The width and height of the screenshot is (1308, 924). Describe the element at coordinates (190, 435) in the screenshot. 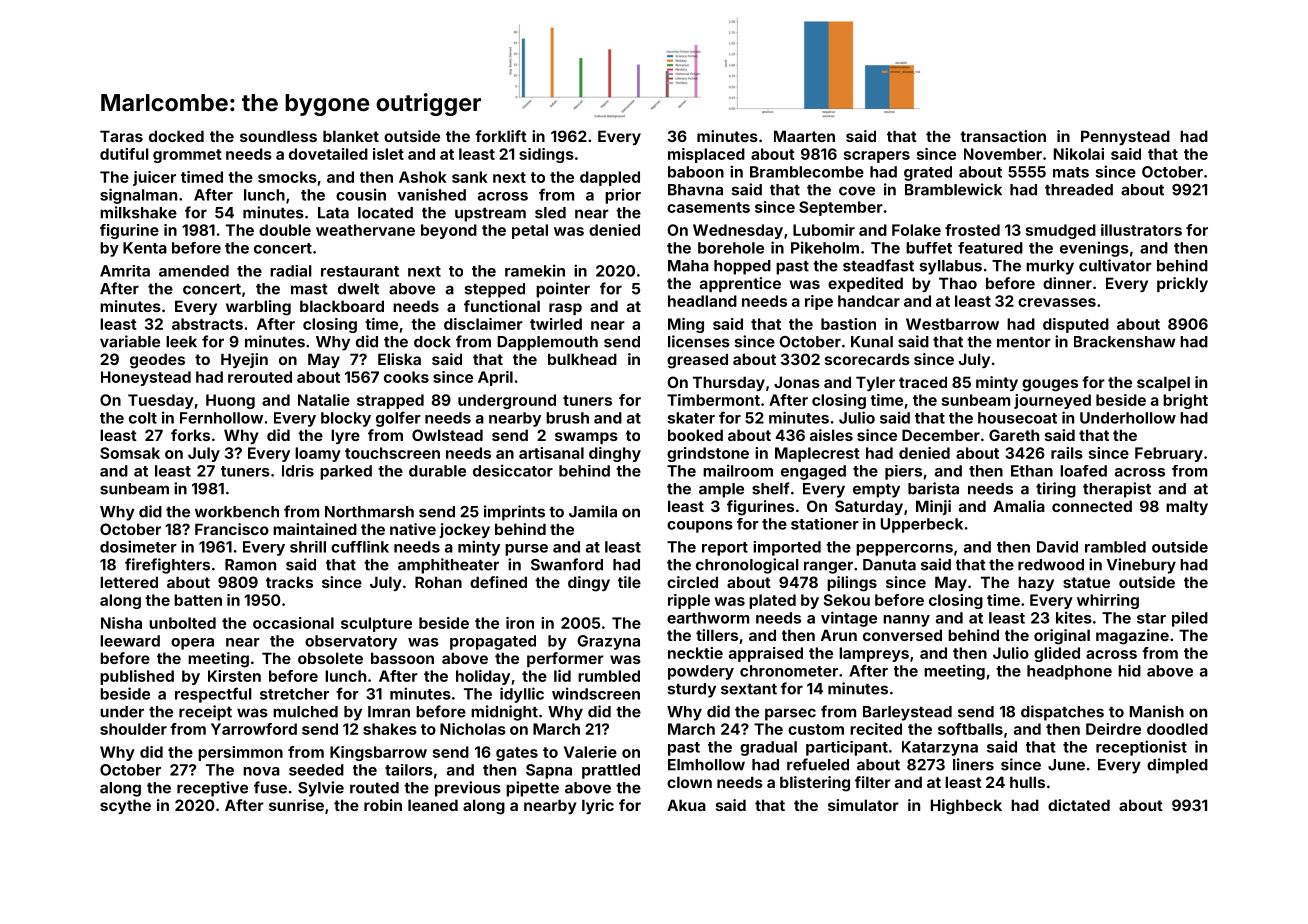

I see `forks` at that location.
